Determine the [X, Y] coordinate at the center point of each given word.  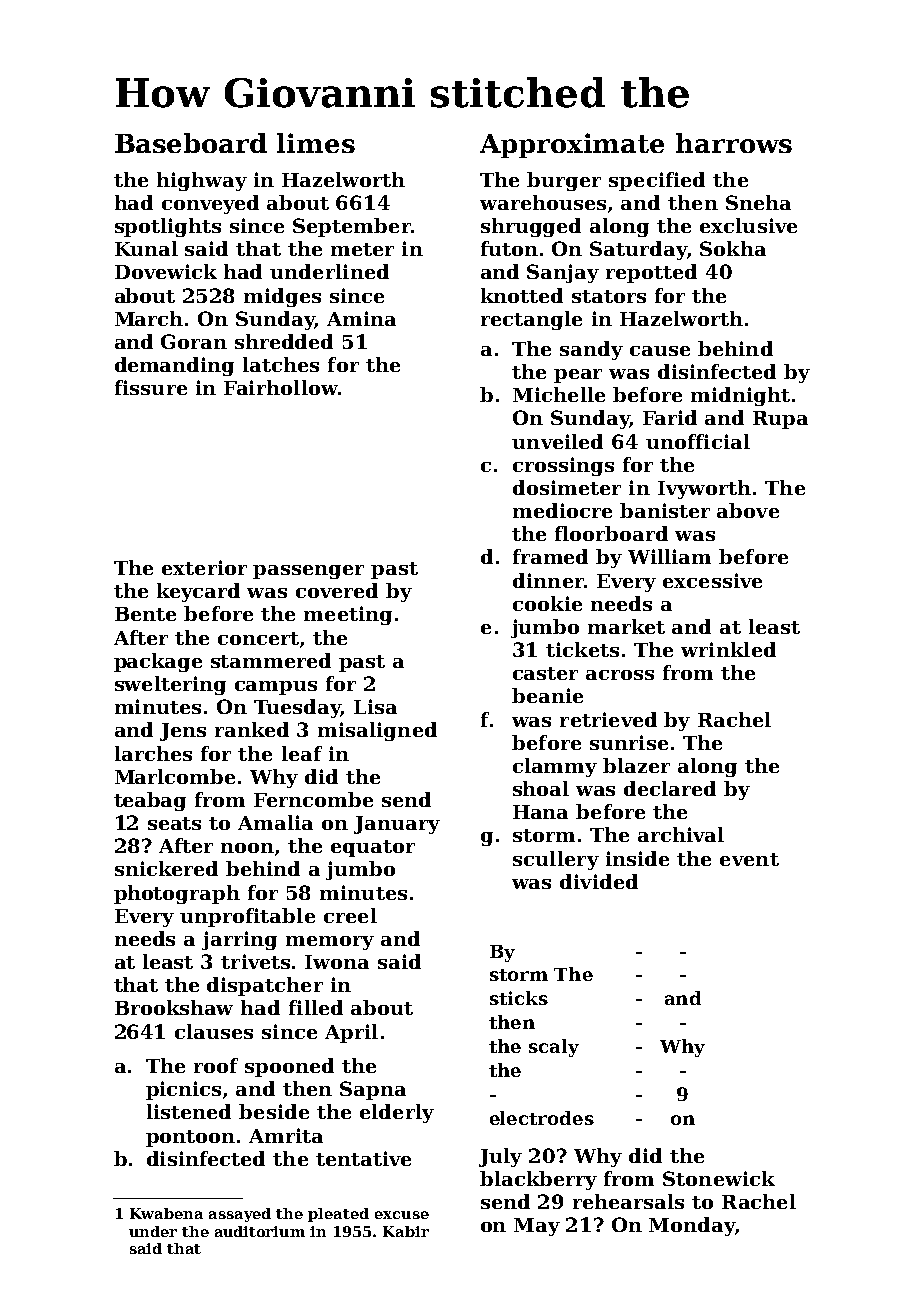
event [749, 859]
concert [258, 638]
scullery [556, 860]
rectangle [531, 320]
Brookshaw [174, 1007]
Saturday [638, 250]
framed [550, 556]
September [352, 227]
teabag [150, 801]
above [748, 510]
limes [316, 143]
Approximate [572, 145]
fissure [151, 387]
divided [599, 881]
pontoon [190, 1138]
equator [373, 848]
